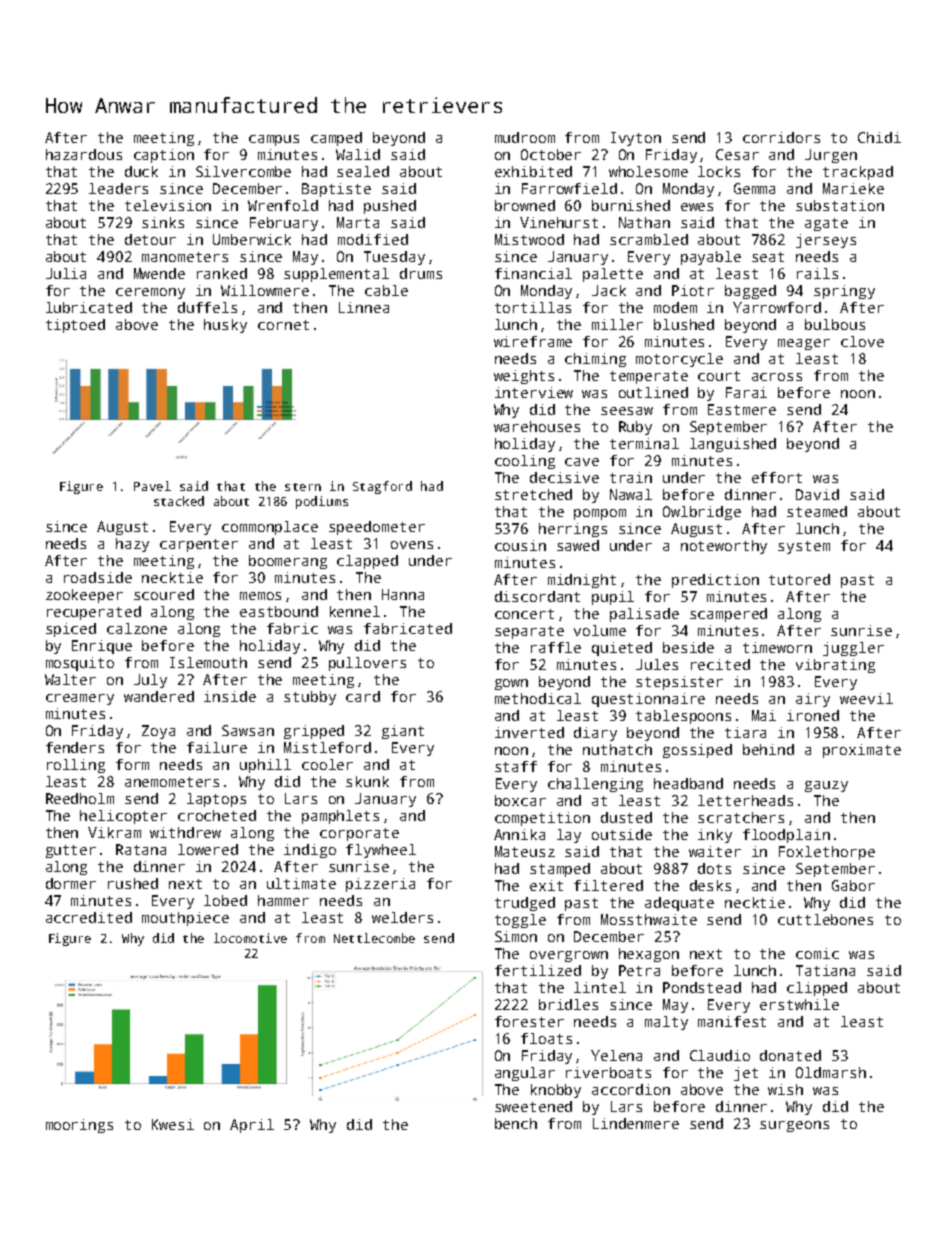 Image resolution: width=952 pixels, height=1233 pixels. What do you see at coordinates (578, 545) in the screenshot?
I see `sawed` at bounding box center [578, 545].
